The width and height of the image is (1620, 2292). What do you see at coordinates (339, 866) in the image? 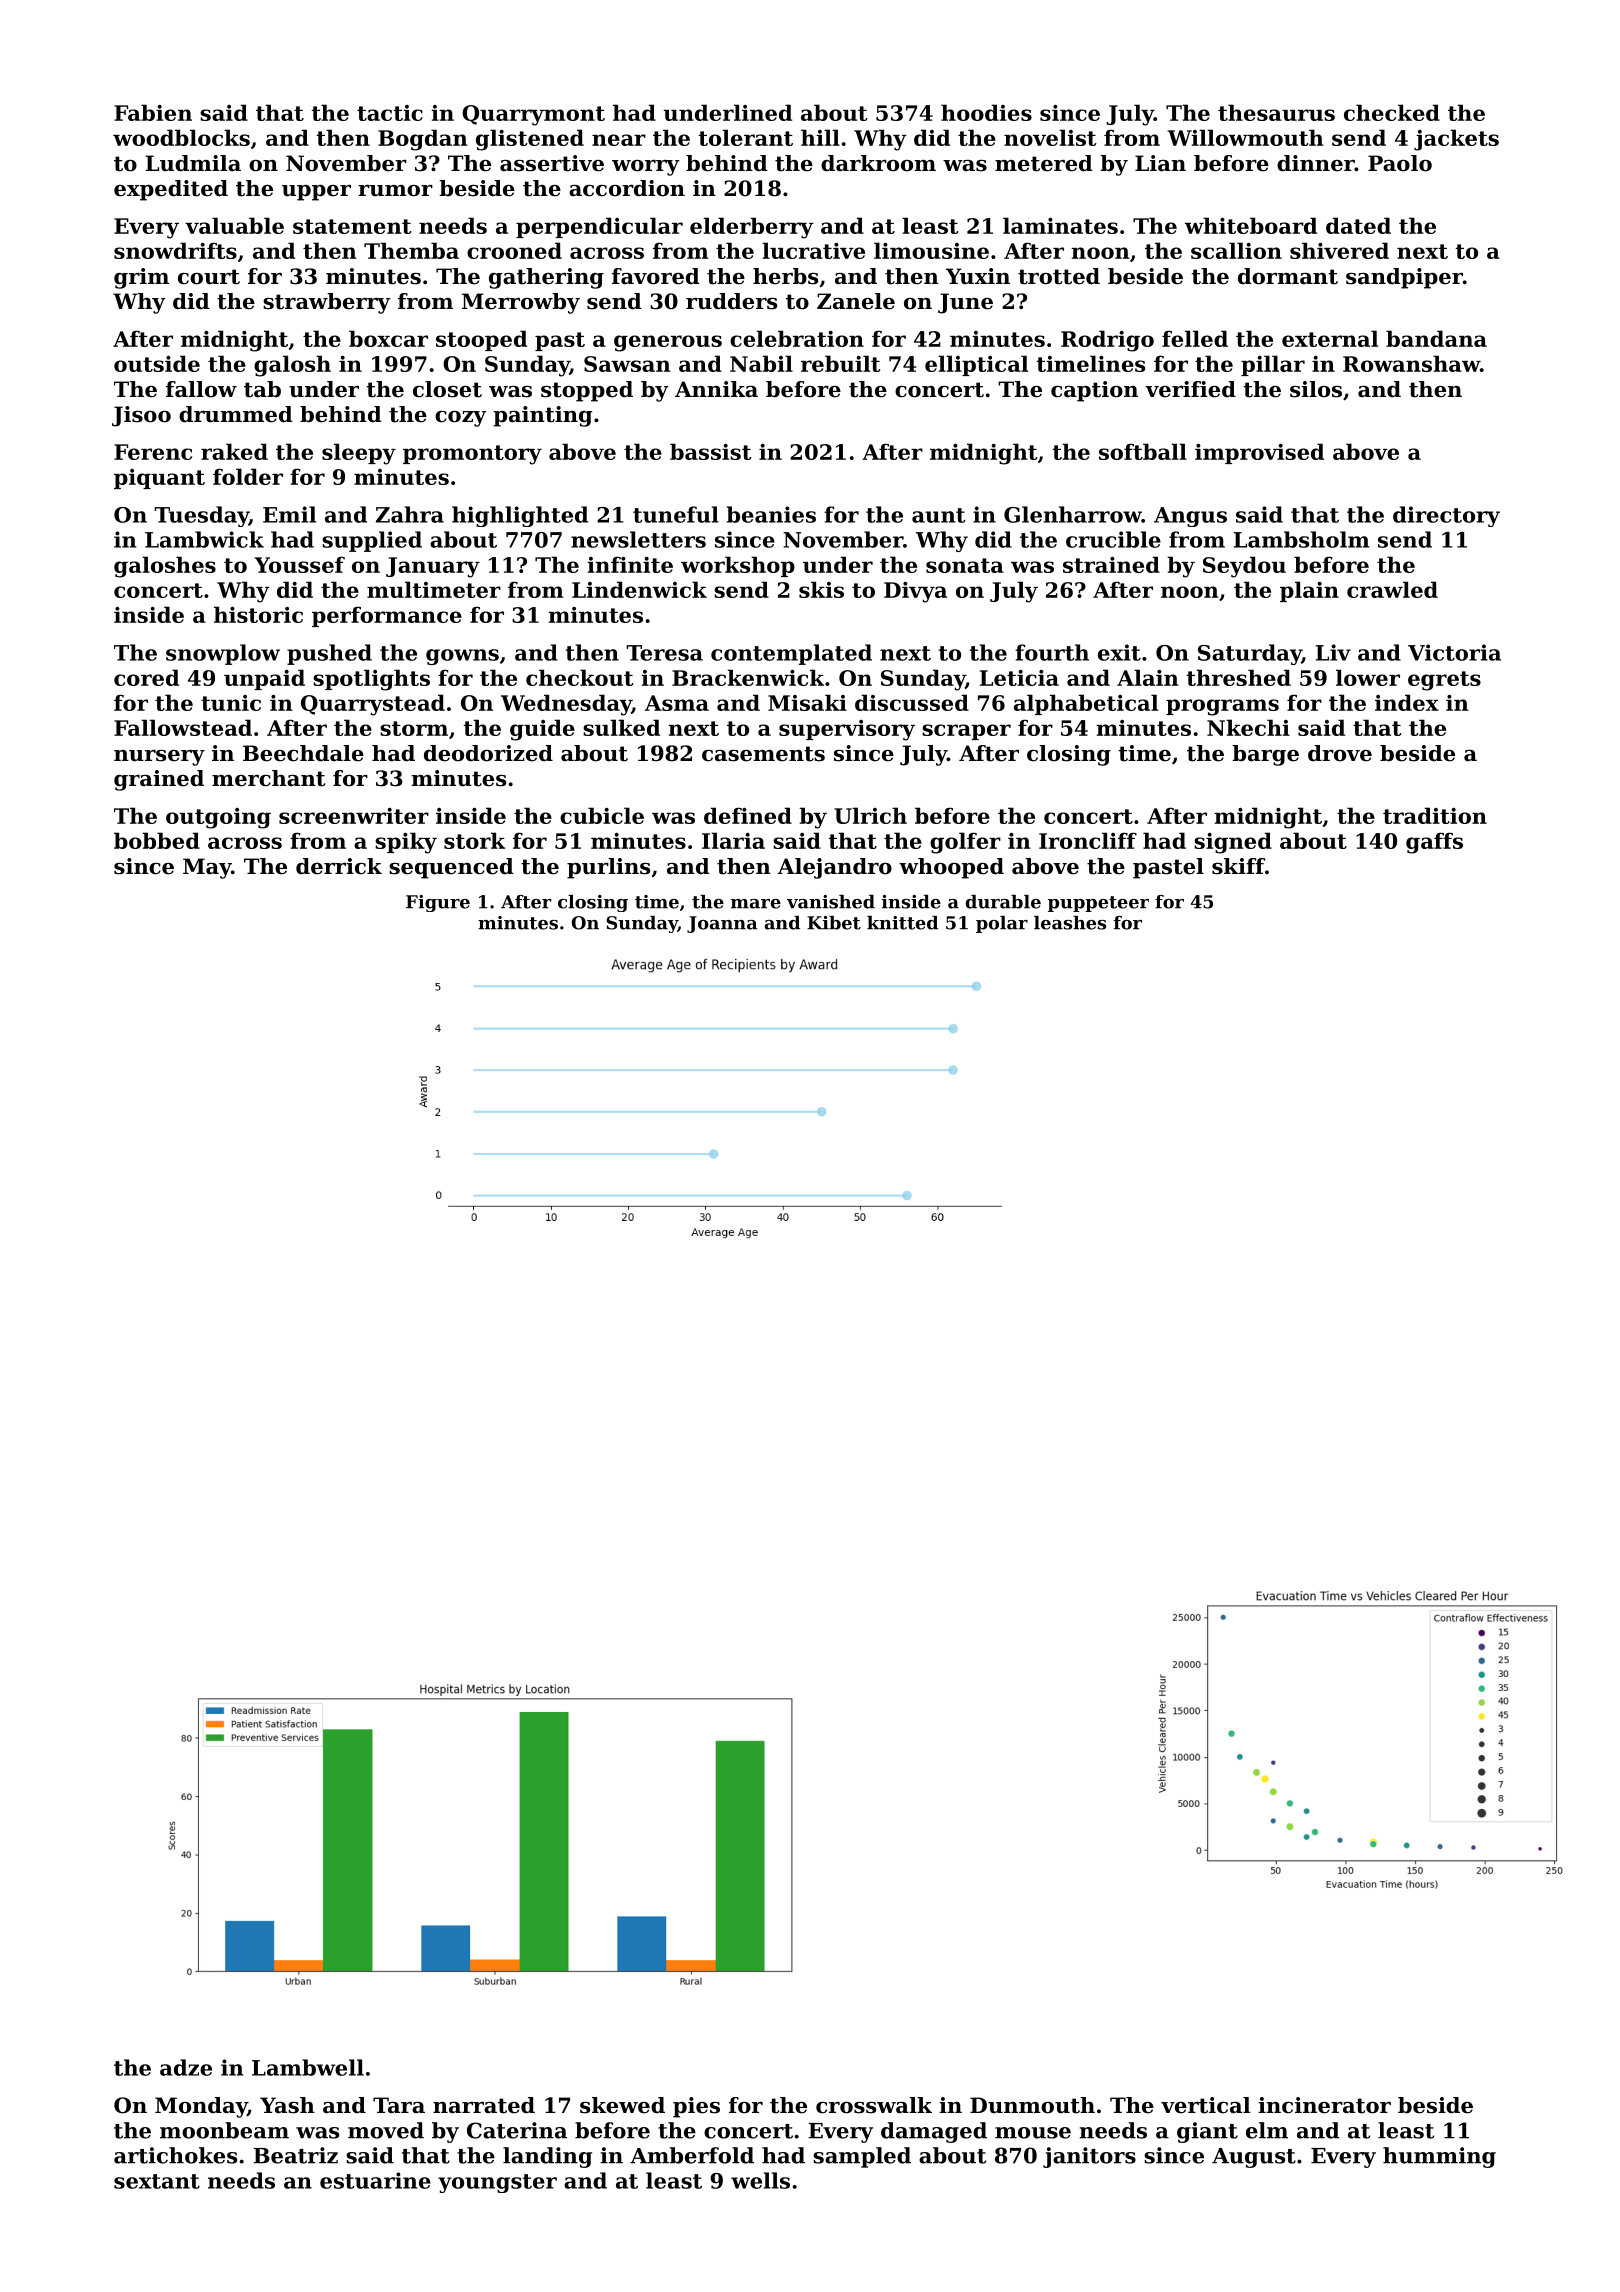
I see `derrick` at bounding box center [339, 866].
